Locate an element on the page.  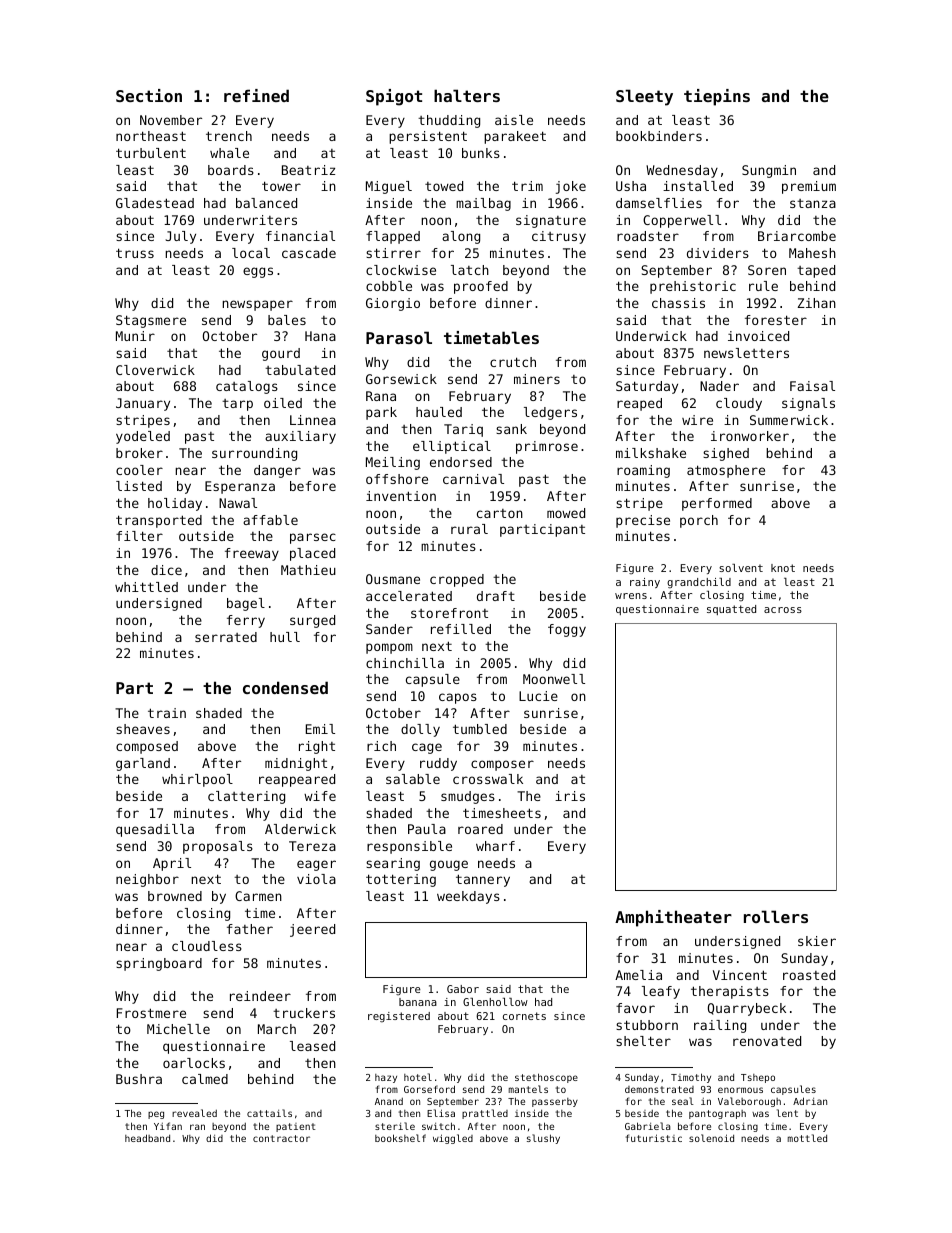
primrose is located at coordinates (547, 447).
